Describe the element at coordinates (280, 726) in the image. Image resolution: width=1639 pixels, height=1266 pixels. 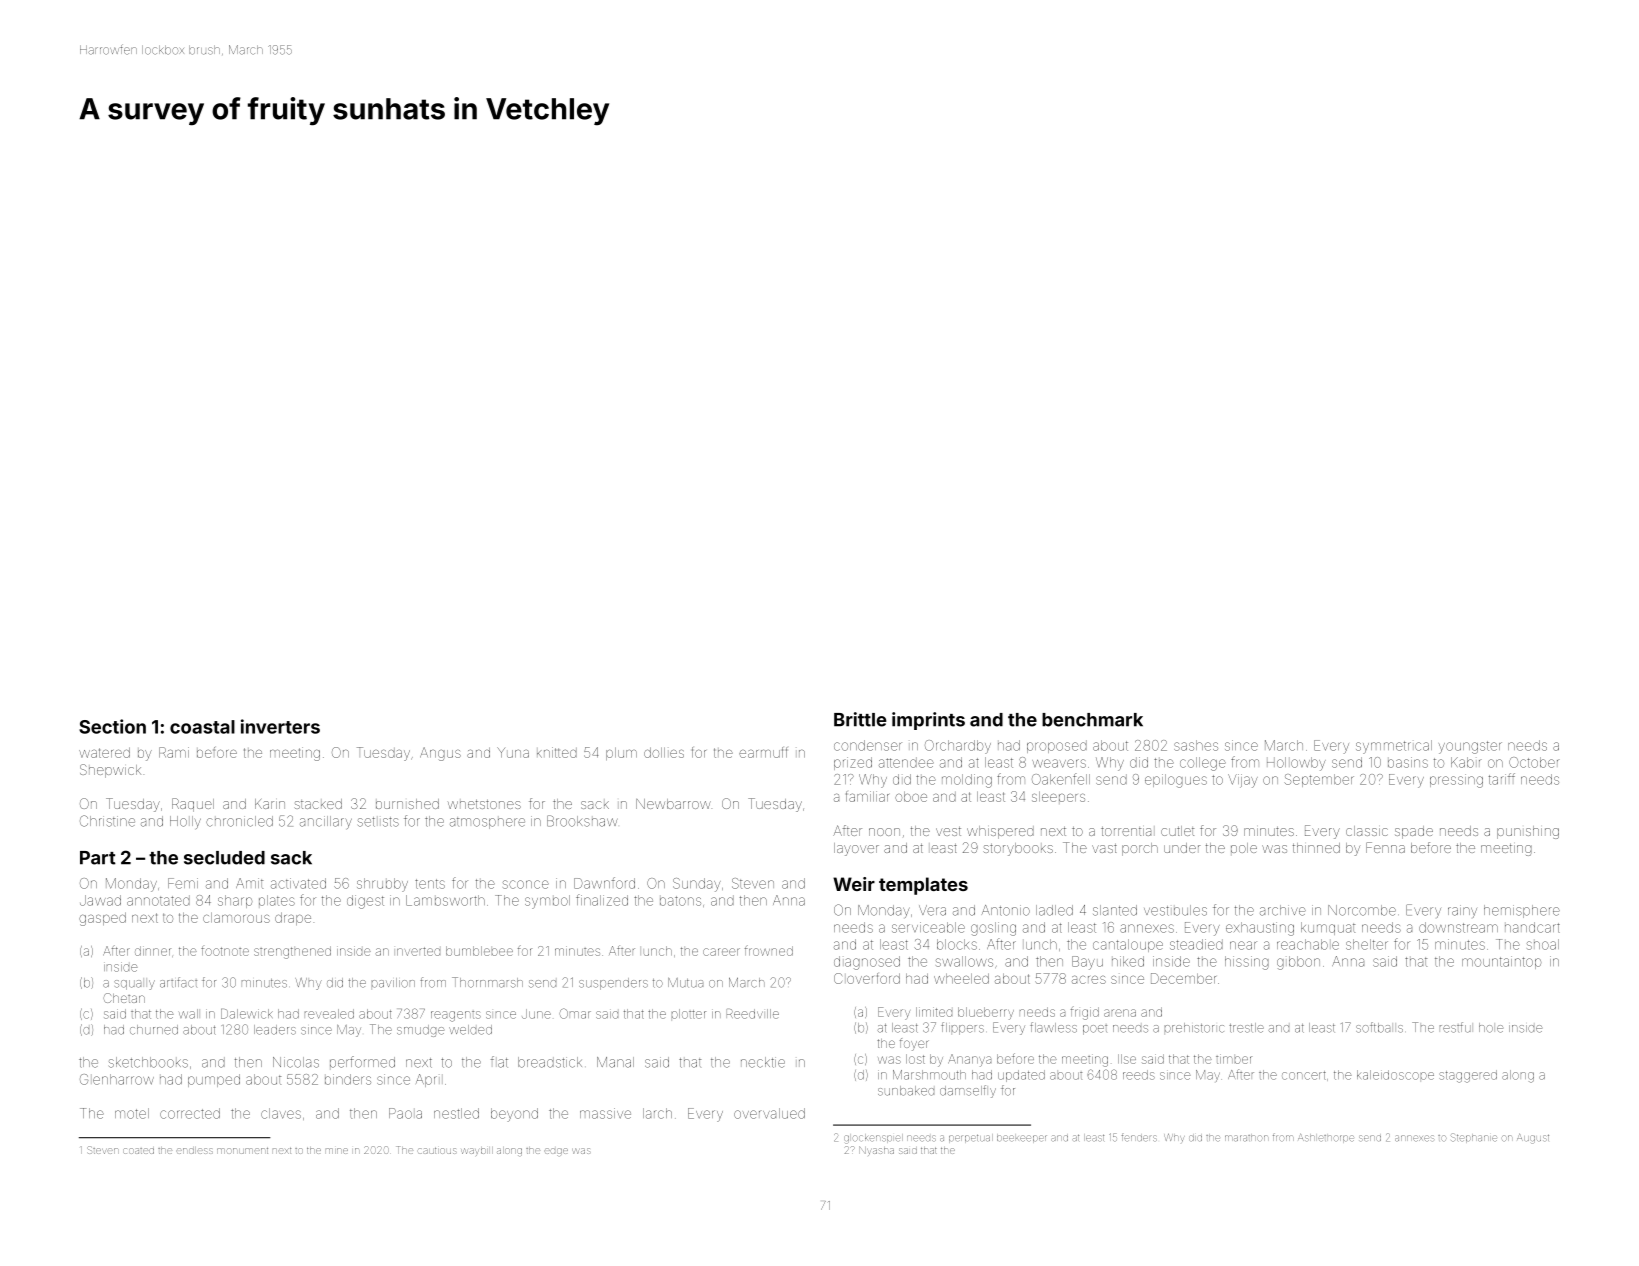
I see `inverters` at that location.
